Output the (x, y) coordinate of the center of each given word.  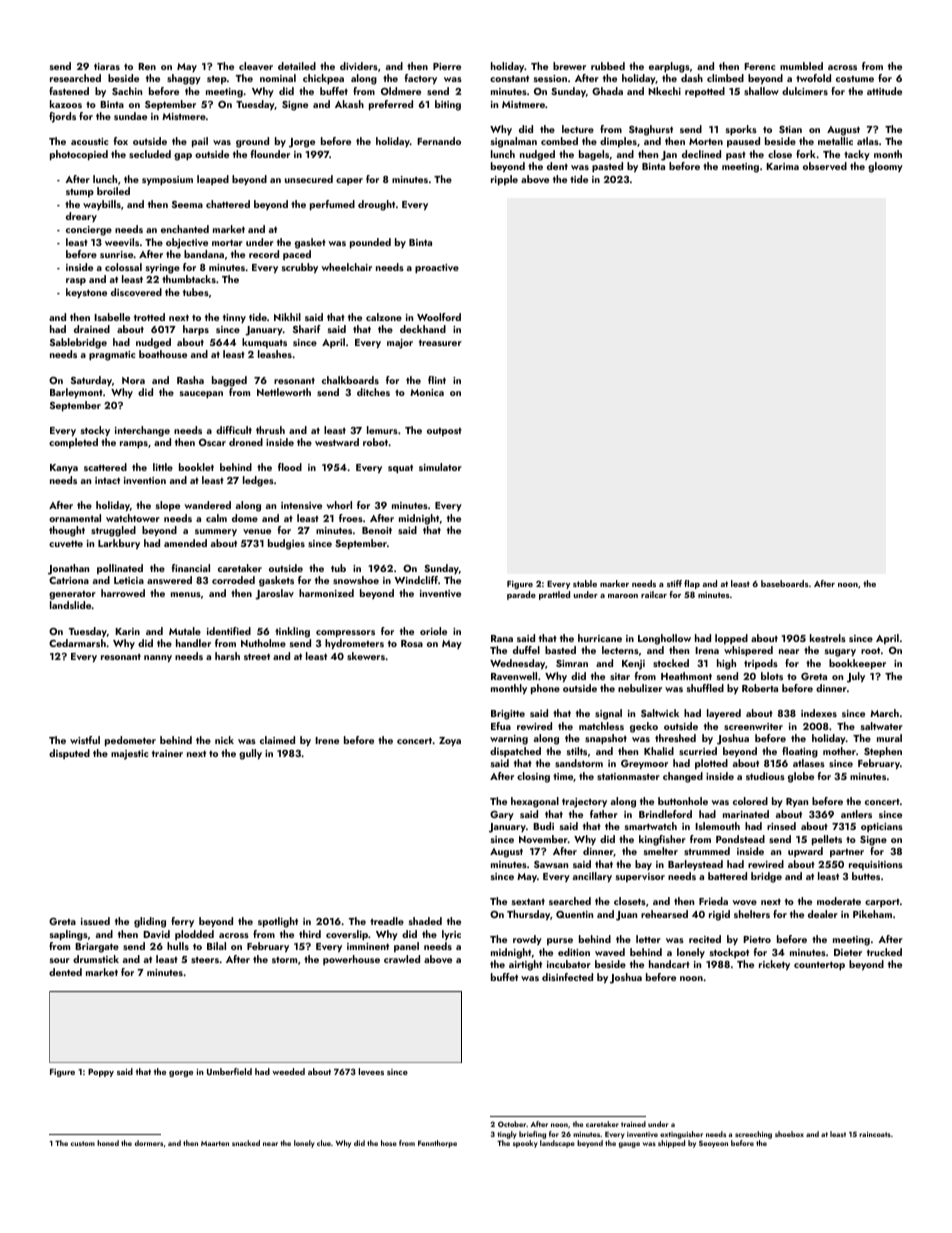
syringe (163, 269)
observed (825, 166)
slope (168, 506)
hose (389, 1143)
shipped (671, 1144)
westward (337, 442)
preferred (391, 105)
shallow (761, 91)
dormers (149, 1143)
